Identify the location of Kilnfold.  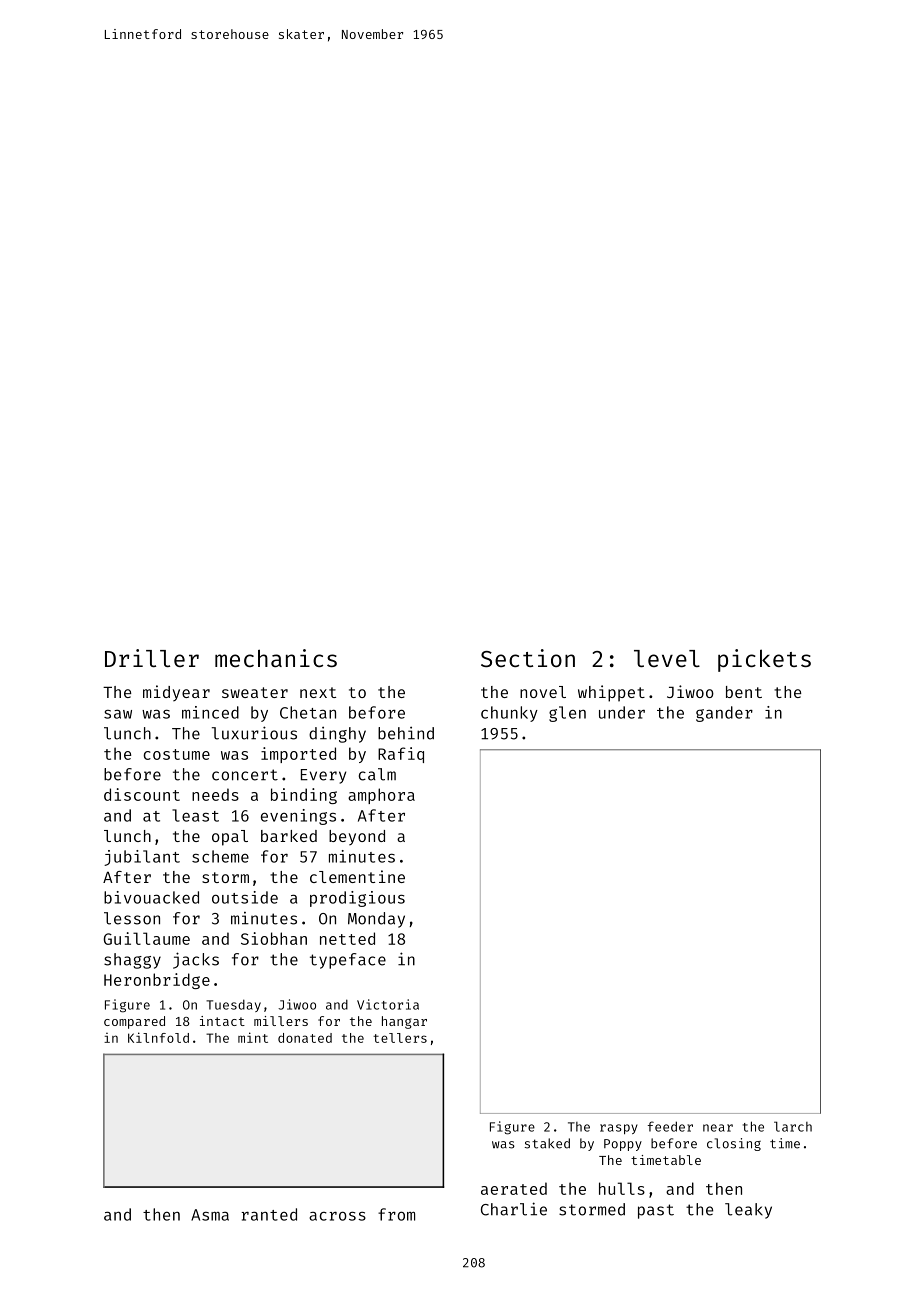
(158, 1037).
